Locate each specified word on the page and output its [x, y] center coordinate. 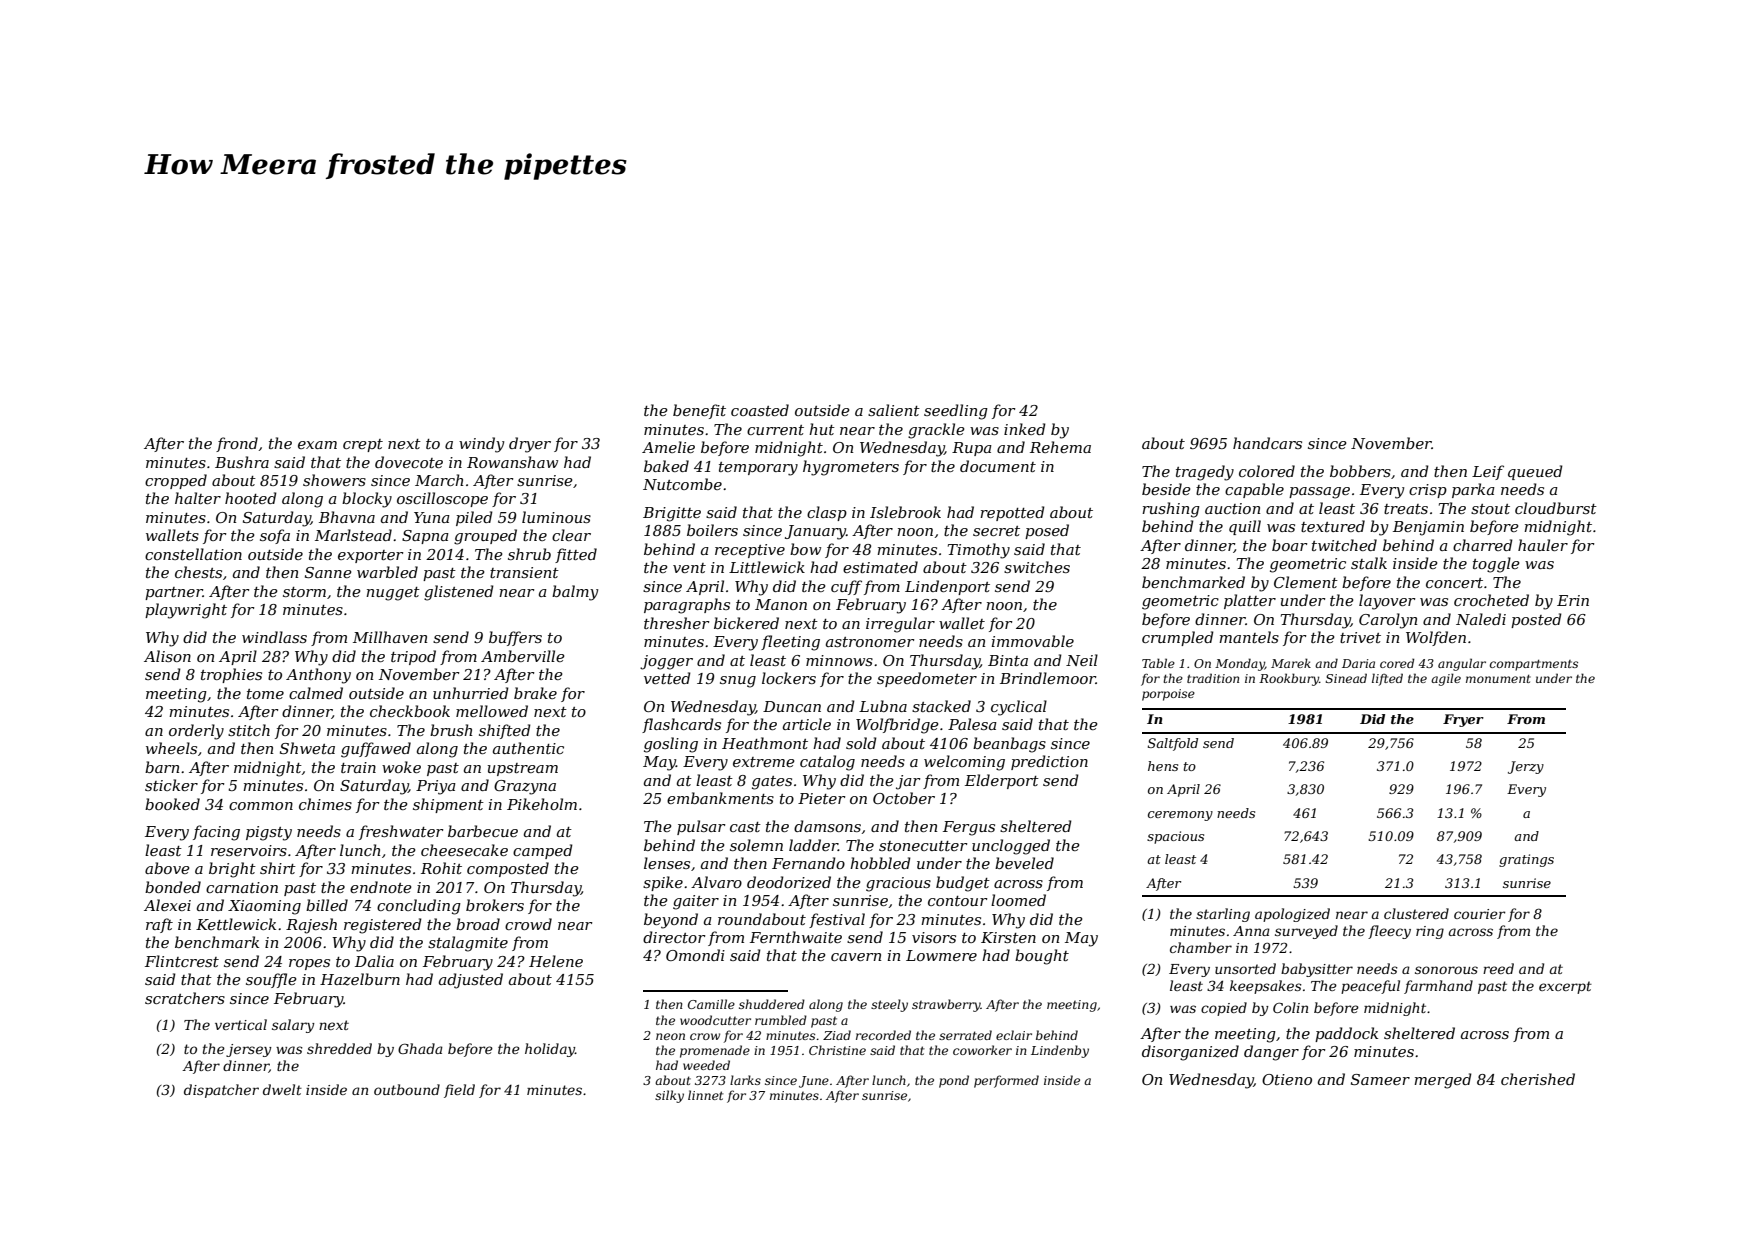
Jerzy [1526, 767]
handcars [1267, 443]
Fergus [969, 828]
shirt [278, 868]
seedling [956, 412]
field [459, 1091]
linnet [706, 1095]
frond [237, 444]
